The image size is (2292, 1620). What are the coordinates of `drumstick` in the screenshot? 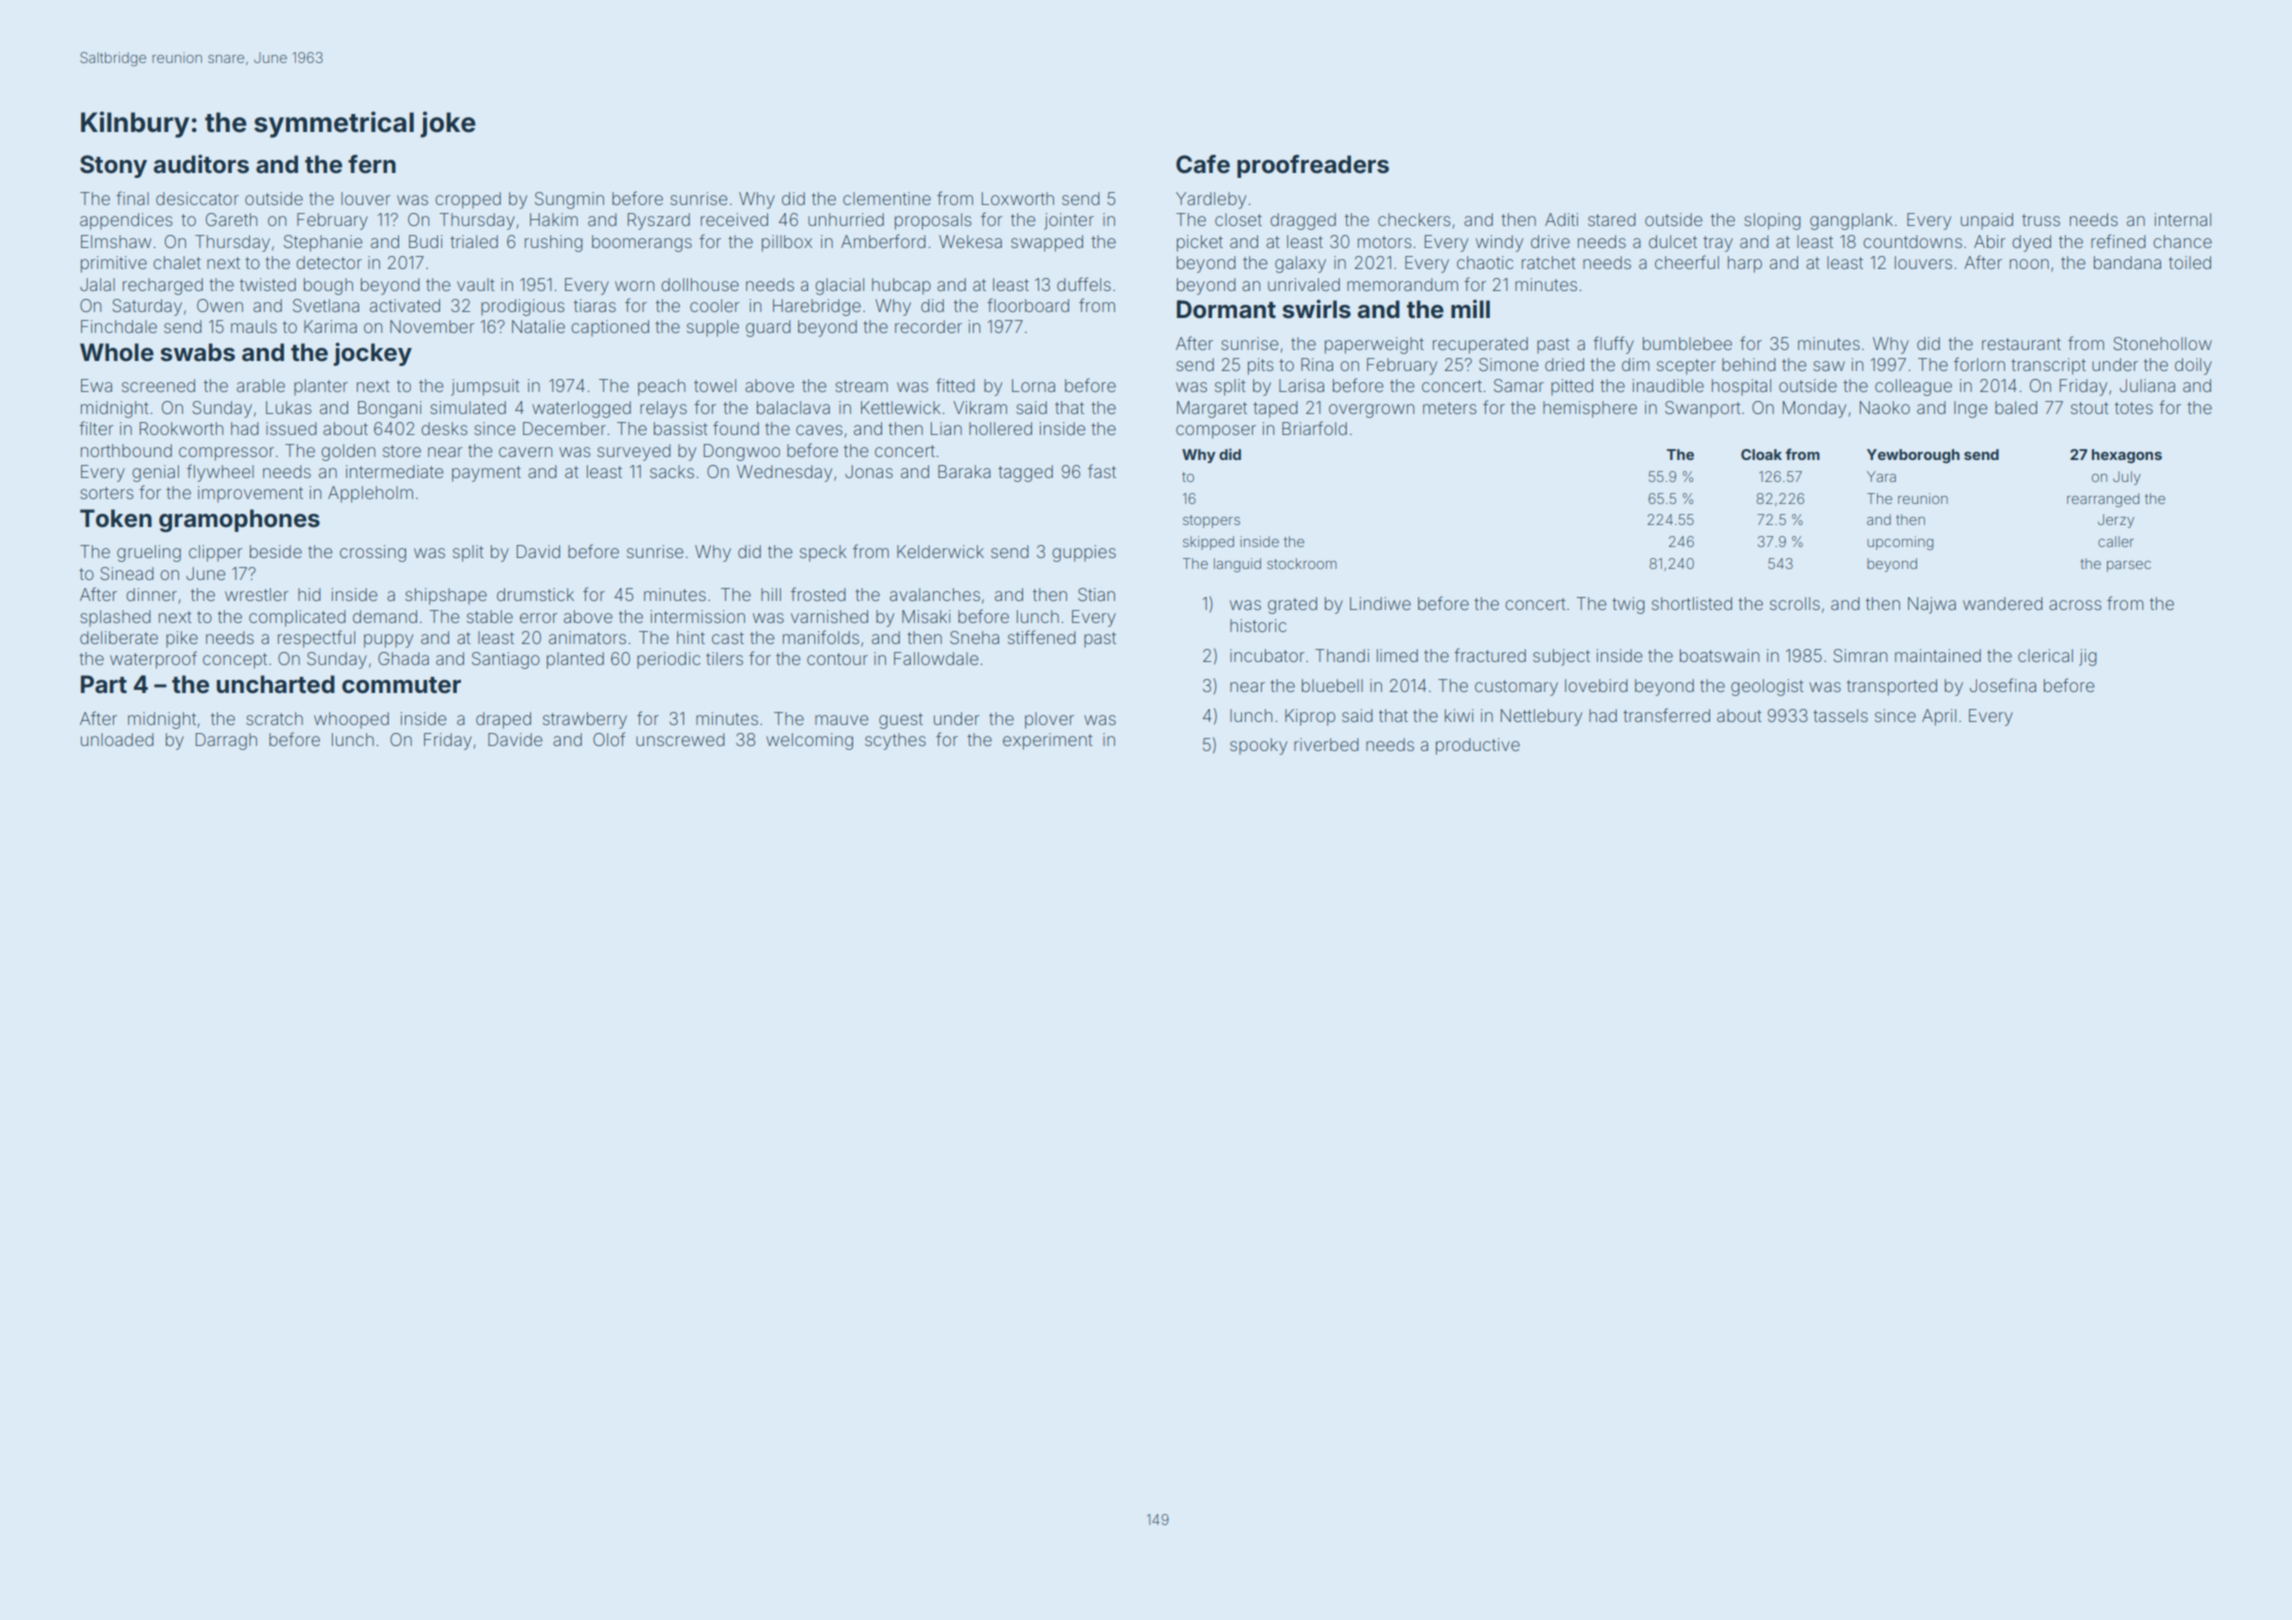 It's located at (535, 594).
